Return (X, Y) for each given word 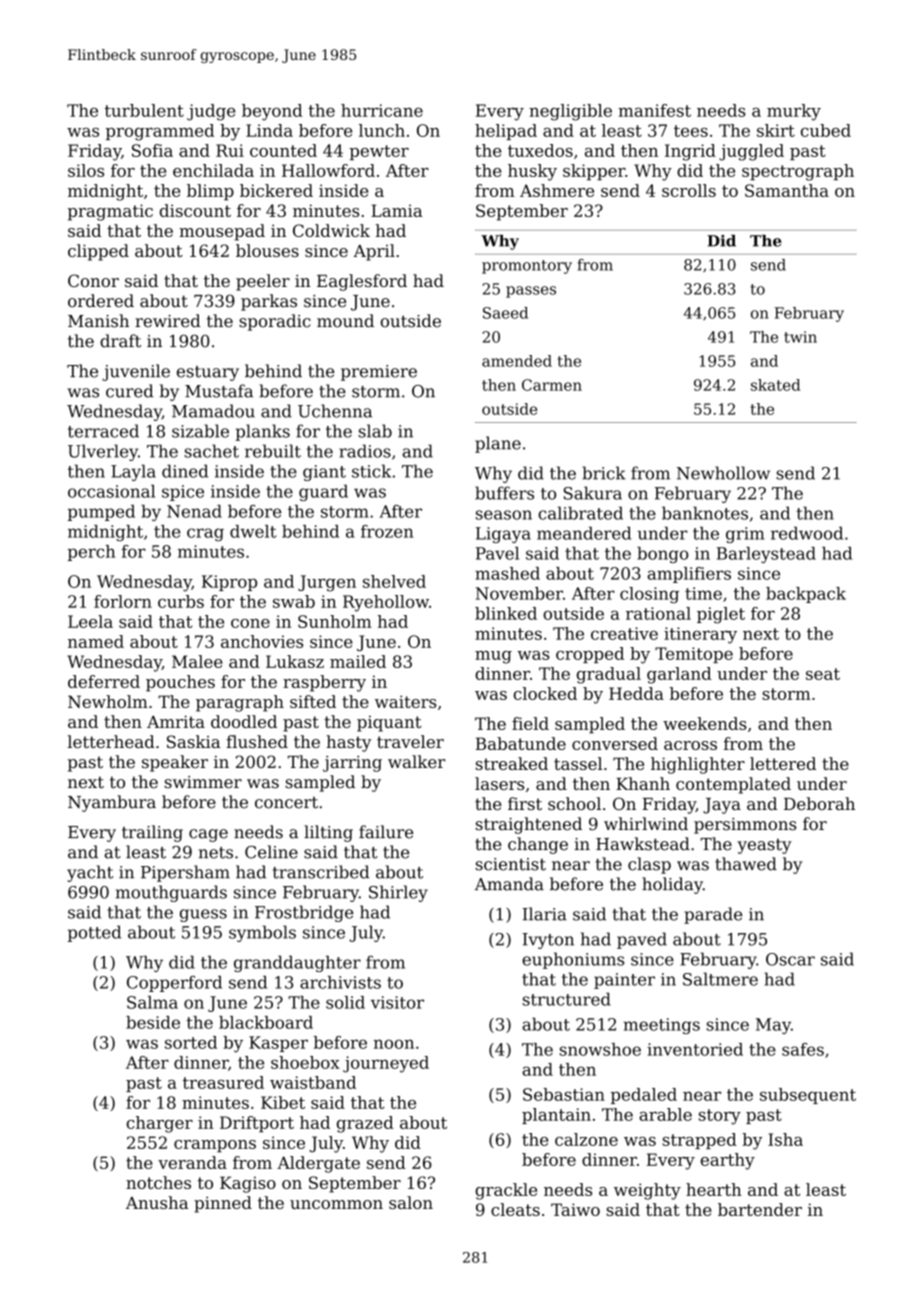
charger (159, 1124)
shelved (394, 581)
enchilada (213, 170)
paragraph (240, 703)
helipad (506, 132)
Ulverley (103, 452)
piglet (721, 615)
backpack (806, 595)
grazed (365, 1124)
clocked (545, 693)
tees (691, 131)
